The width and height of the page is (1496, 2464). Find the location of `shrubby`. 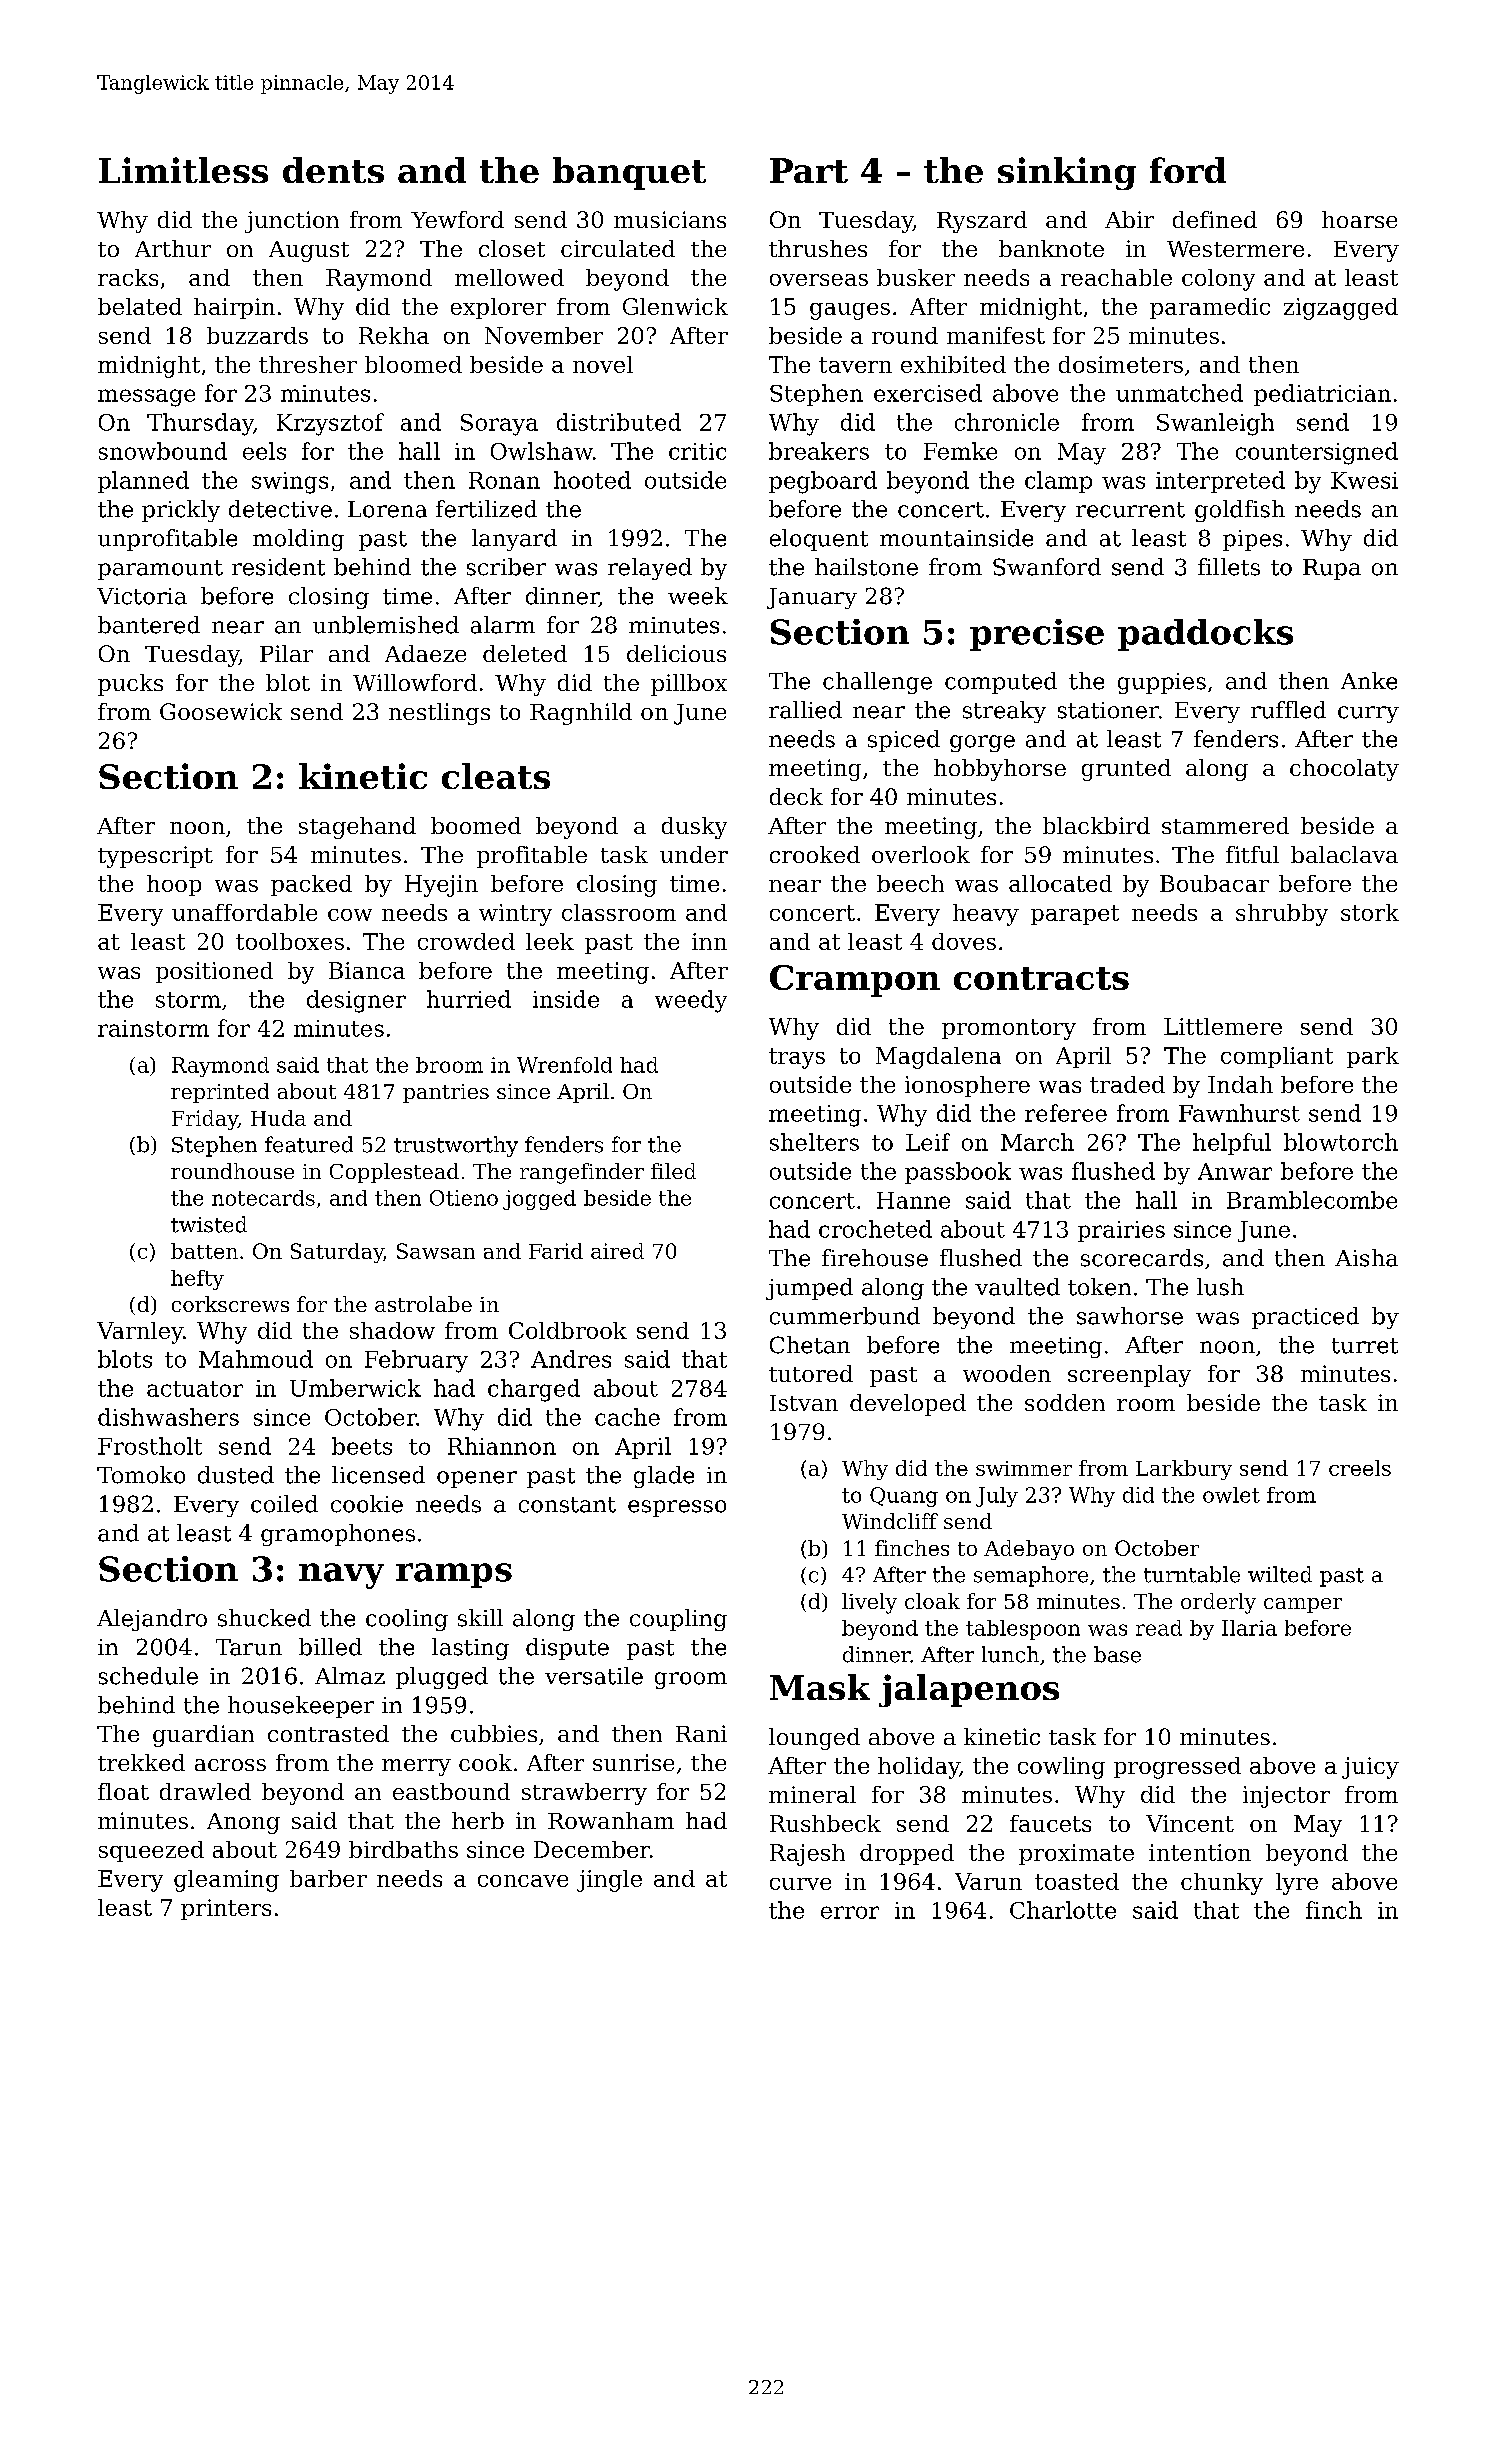

shrubby is located at coordinates (1282, 915).
